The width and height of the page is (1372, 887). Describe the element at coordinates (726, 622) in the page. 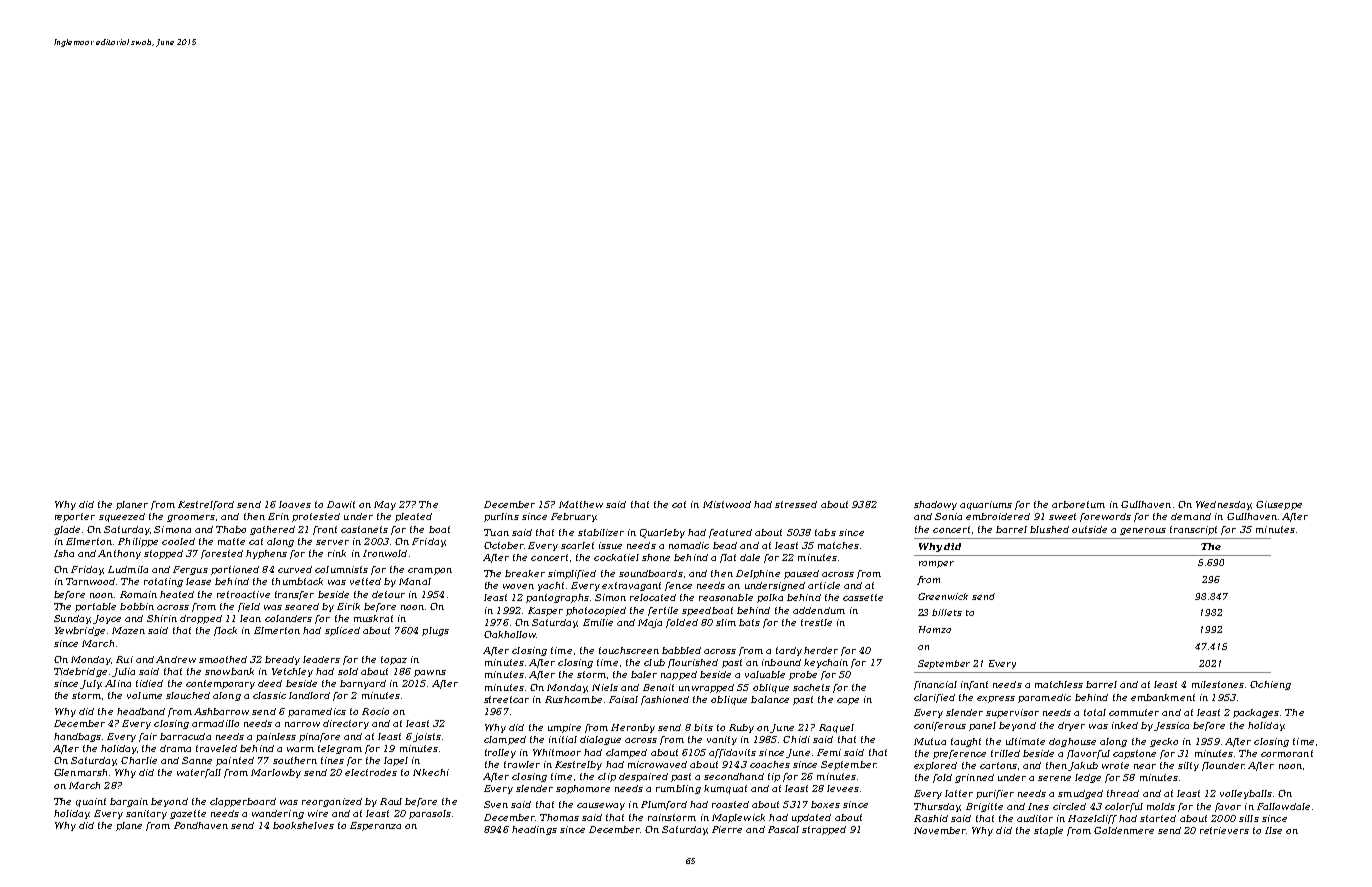

I see `slim` at that location.
